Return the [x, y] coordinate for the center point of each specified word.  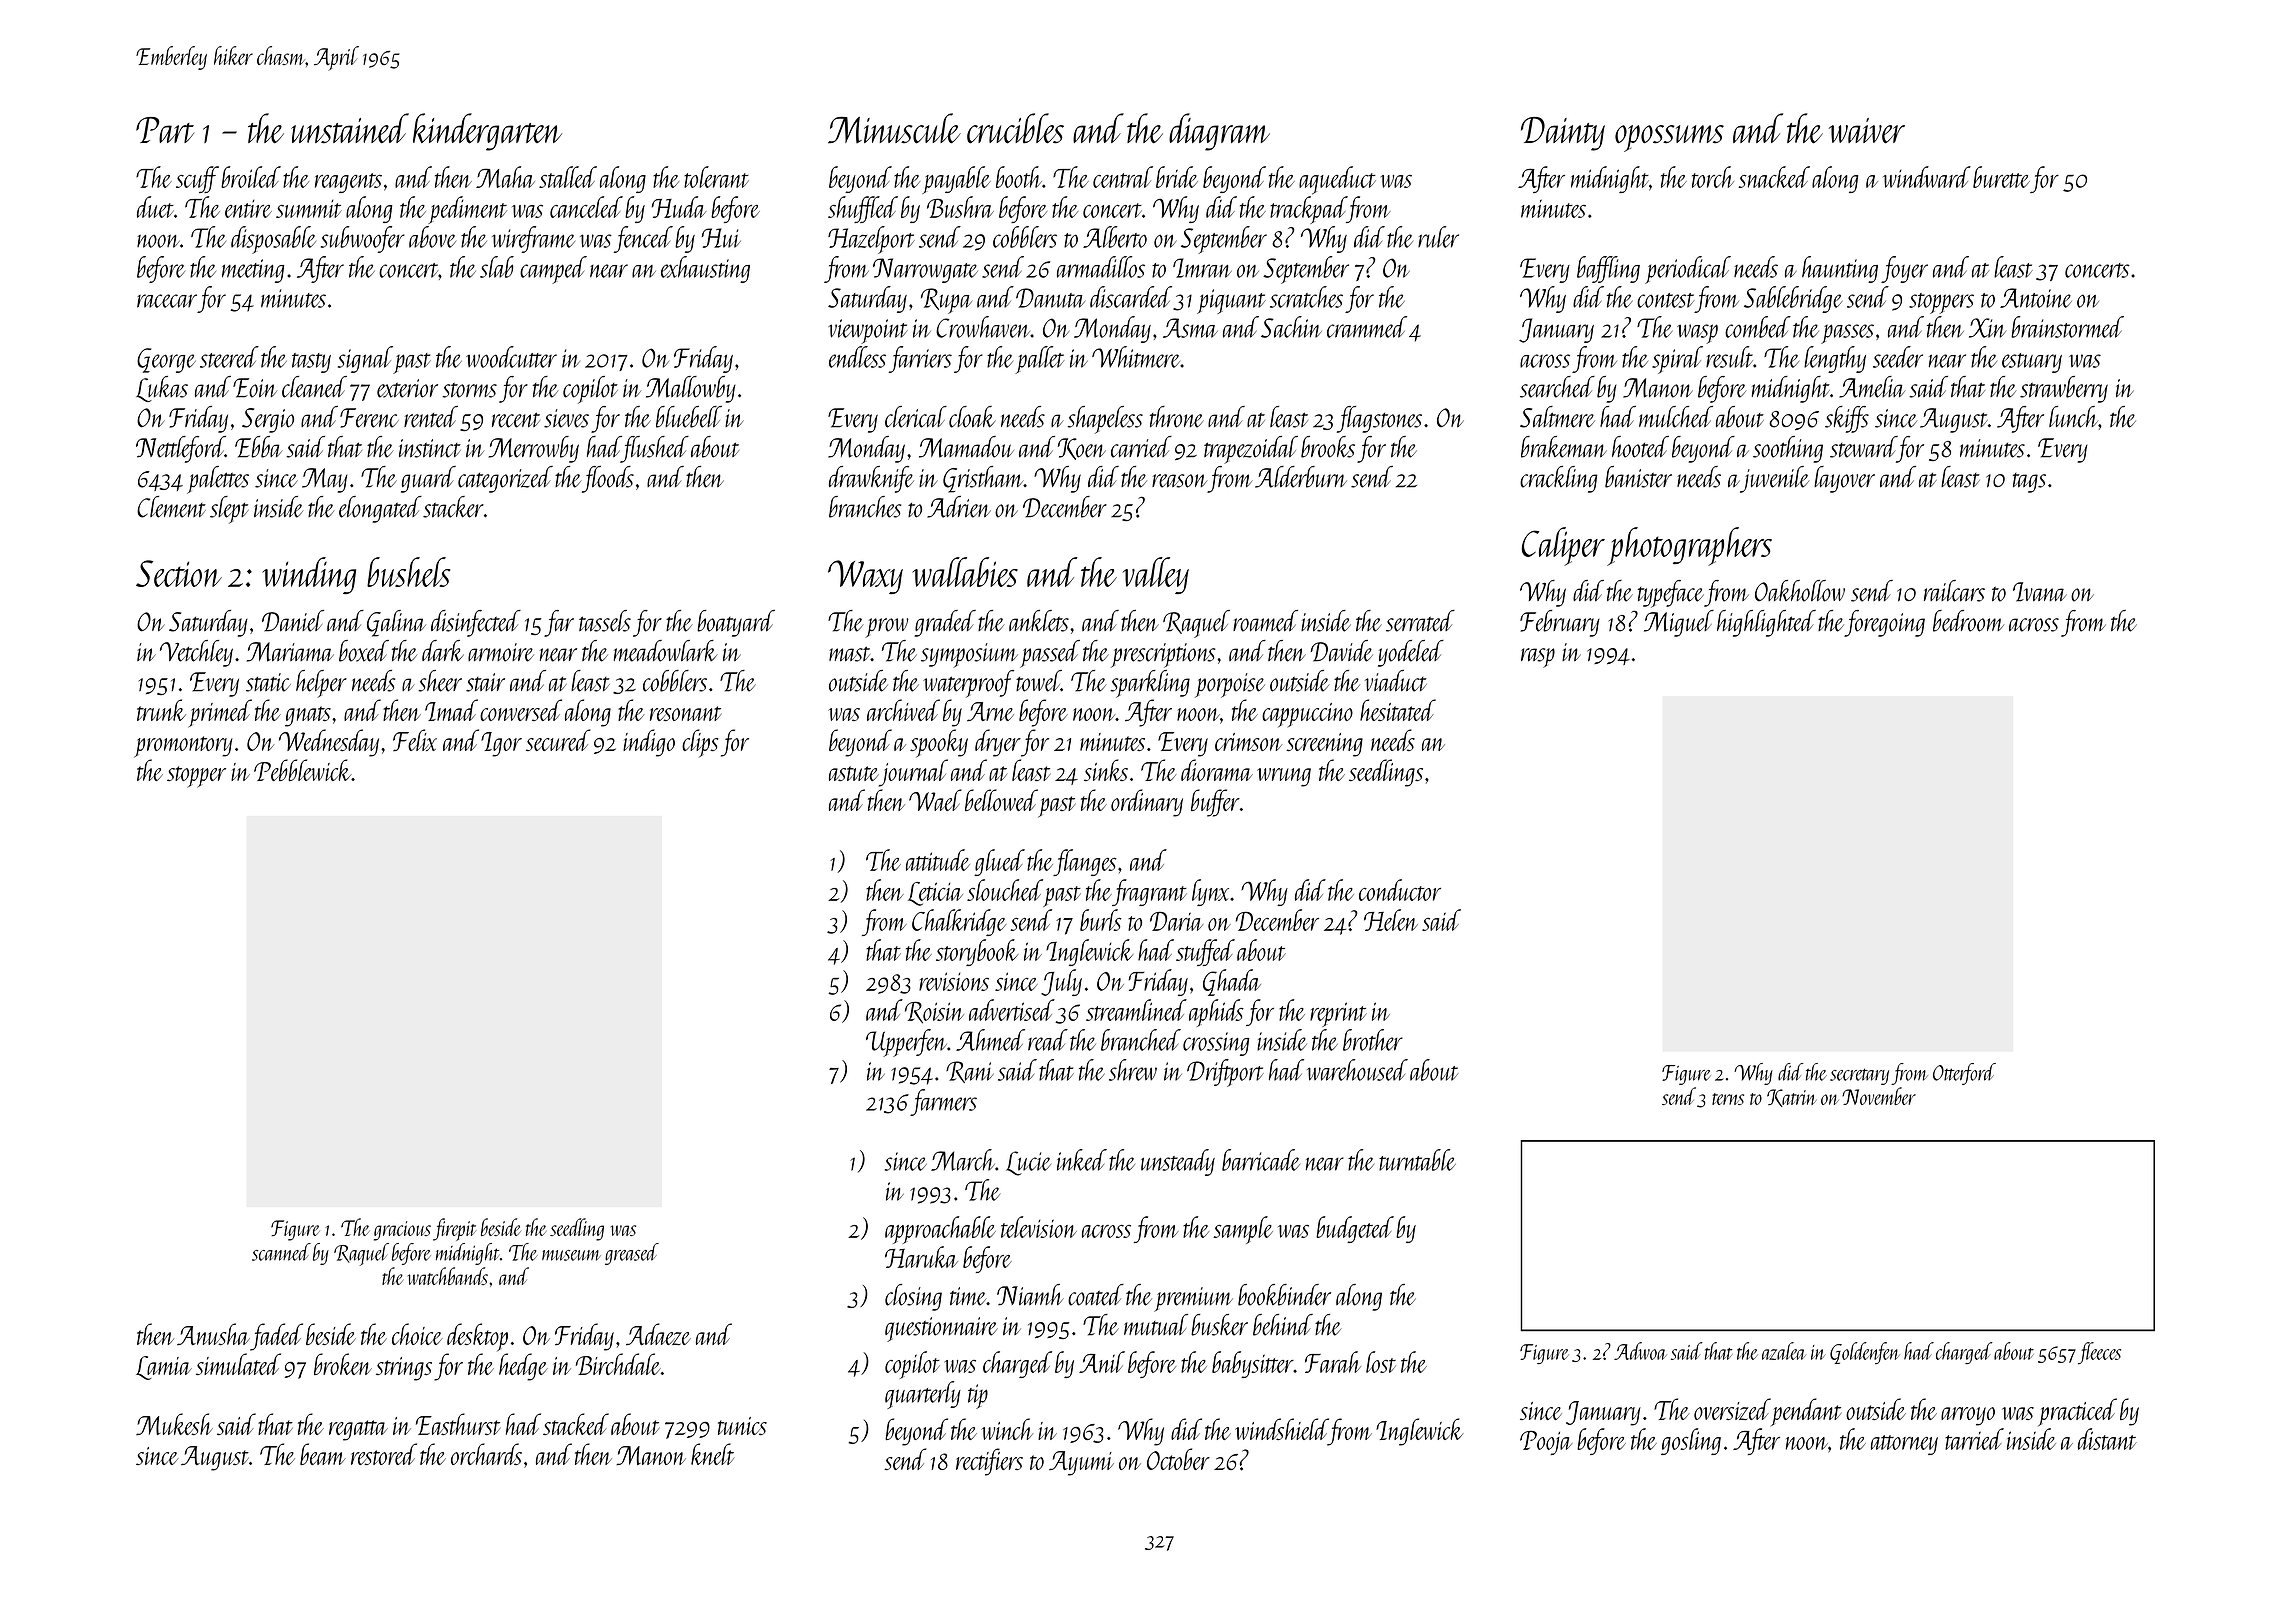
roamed [1265, 621]
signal [365, 359]
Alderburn [1301, 477]
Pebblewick [303, 770]
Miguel [1679, 623]
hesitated [1398, 710]
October [1178, 1459]
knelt [712, 1454]
